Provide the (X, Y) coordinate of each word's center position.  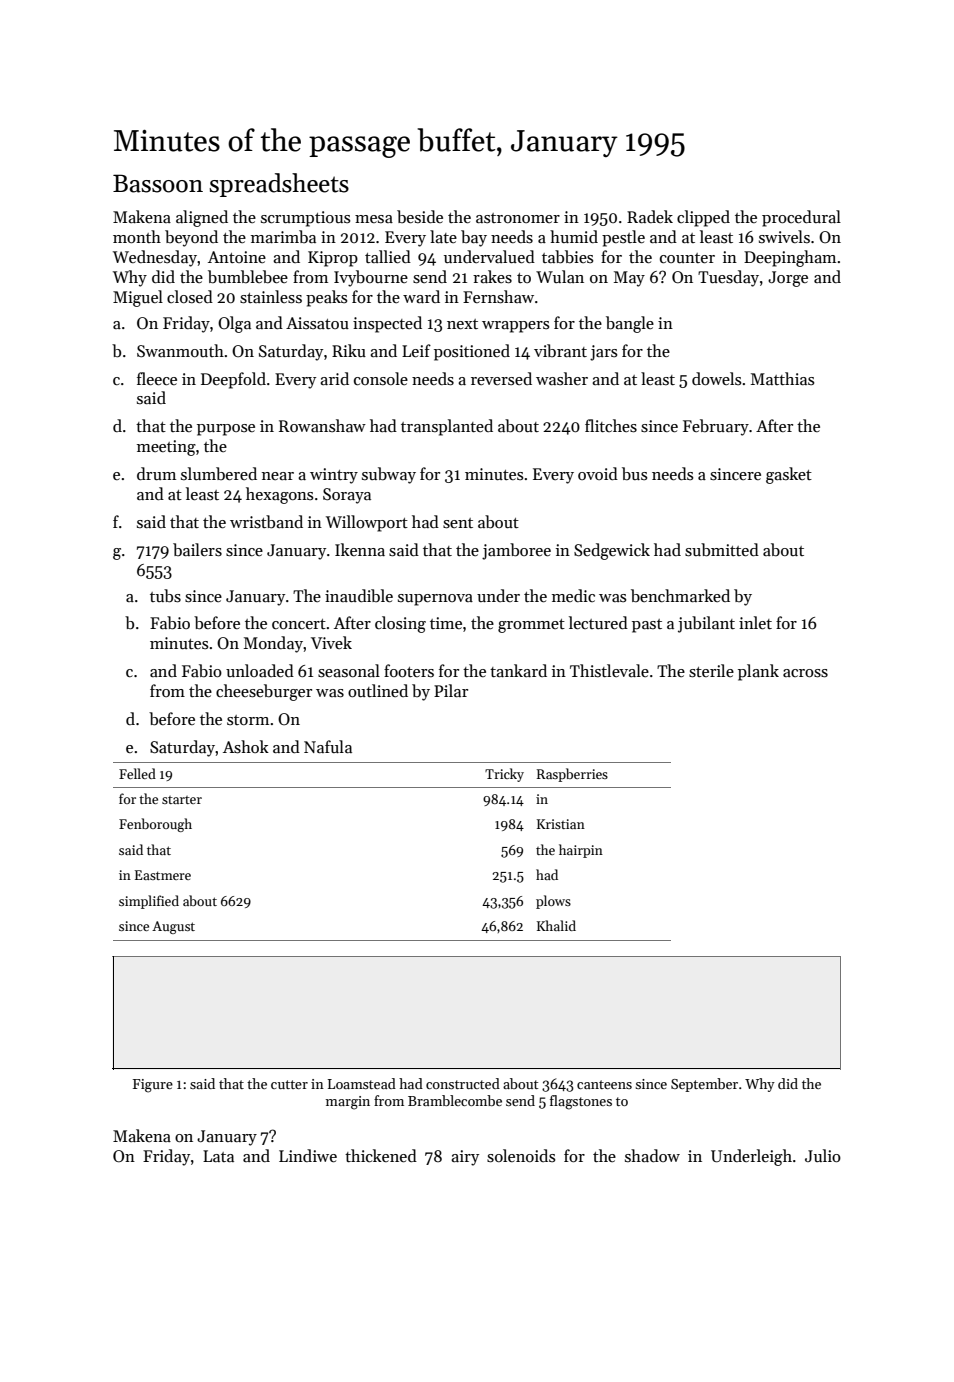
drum (156, 473)
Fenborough (155, 825)
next (462, 324)
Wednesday (155, 258)
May (629, 279)
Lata (218, 1156)
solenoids (521, 1156)
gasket (789, 475)
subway (389, 475)
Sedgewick (612, 551)
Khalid (556, 925)
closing (400, 624)
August (173, 927)
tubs (165, 596)
